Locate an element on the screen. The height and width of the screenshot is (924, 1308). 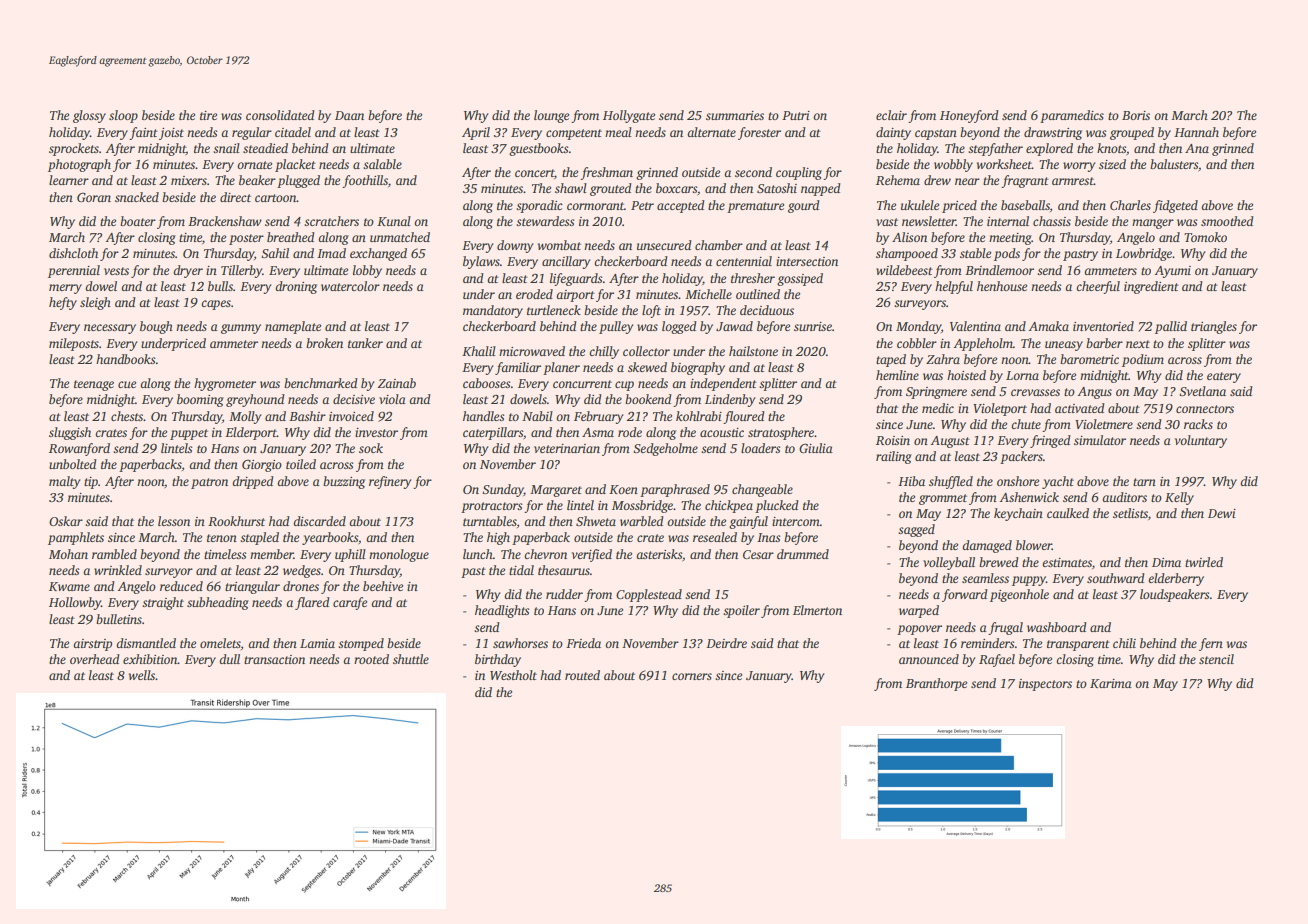
Honeyford is located at coordinates (969, 116).
